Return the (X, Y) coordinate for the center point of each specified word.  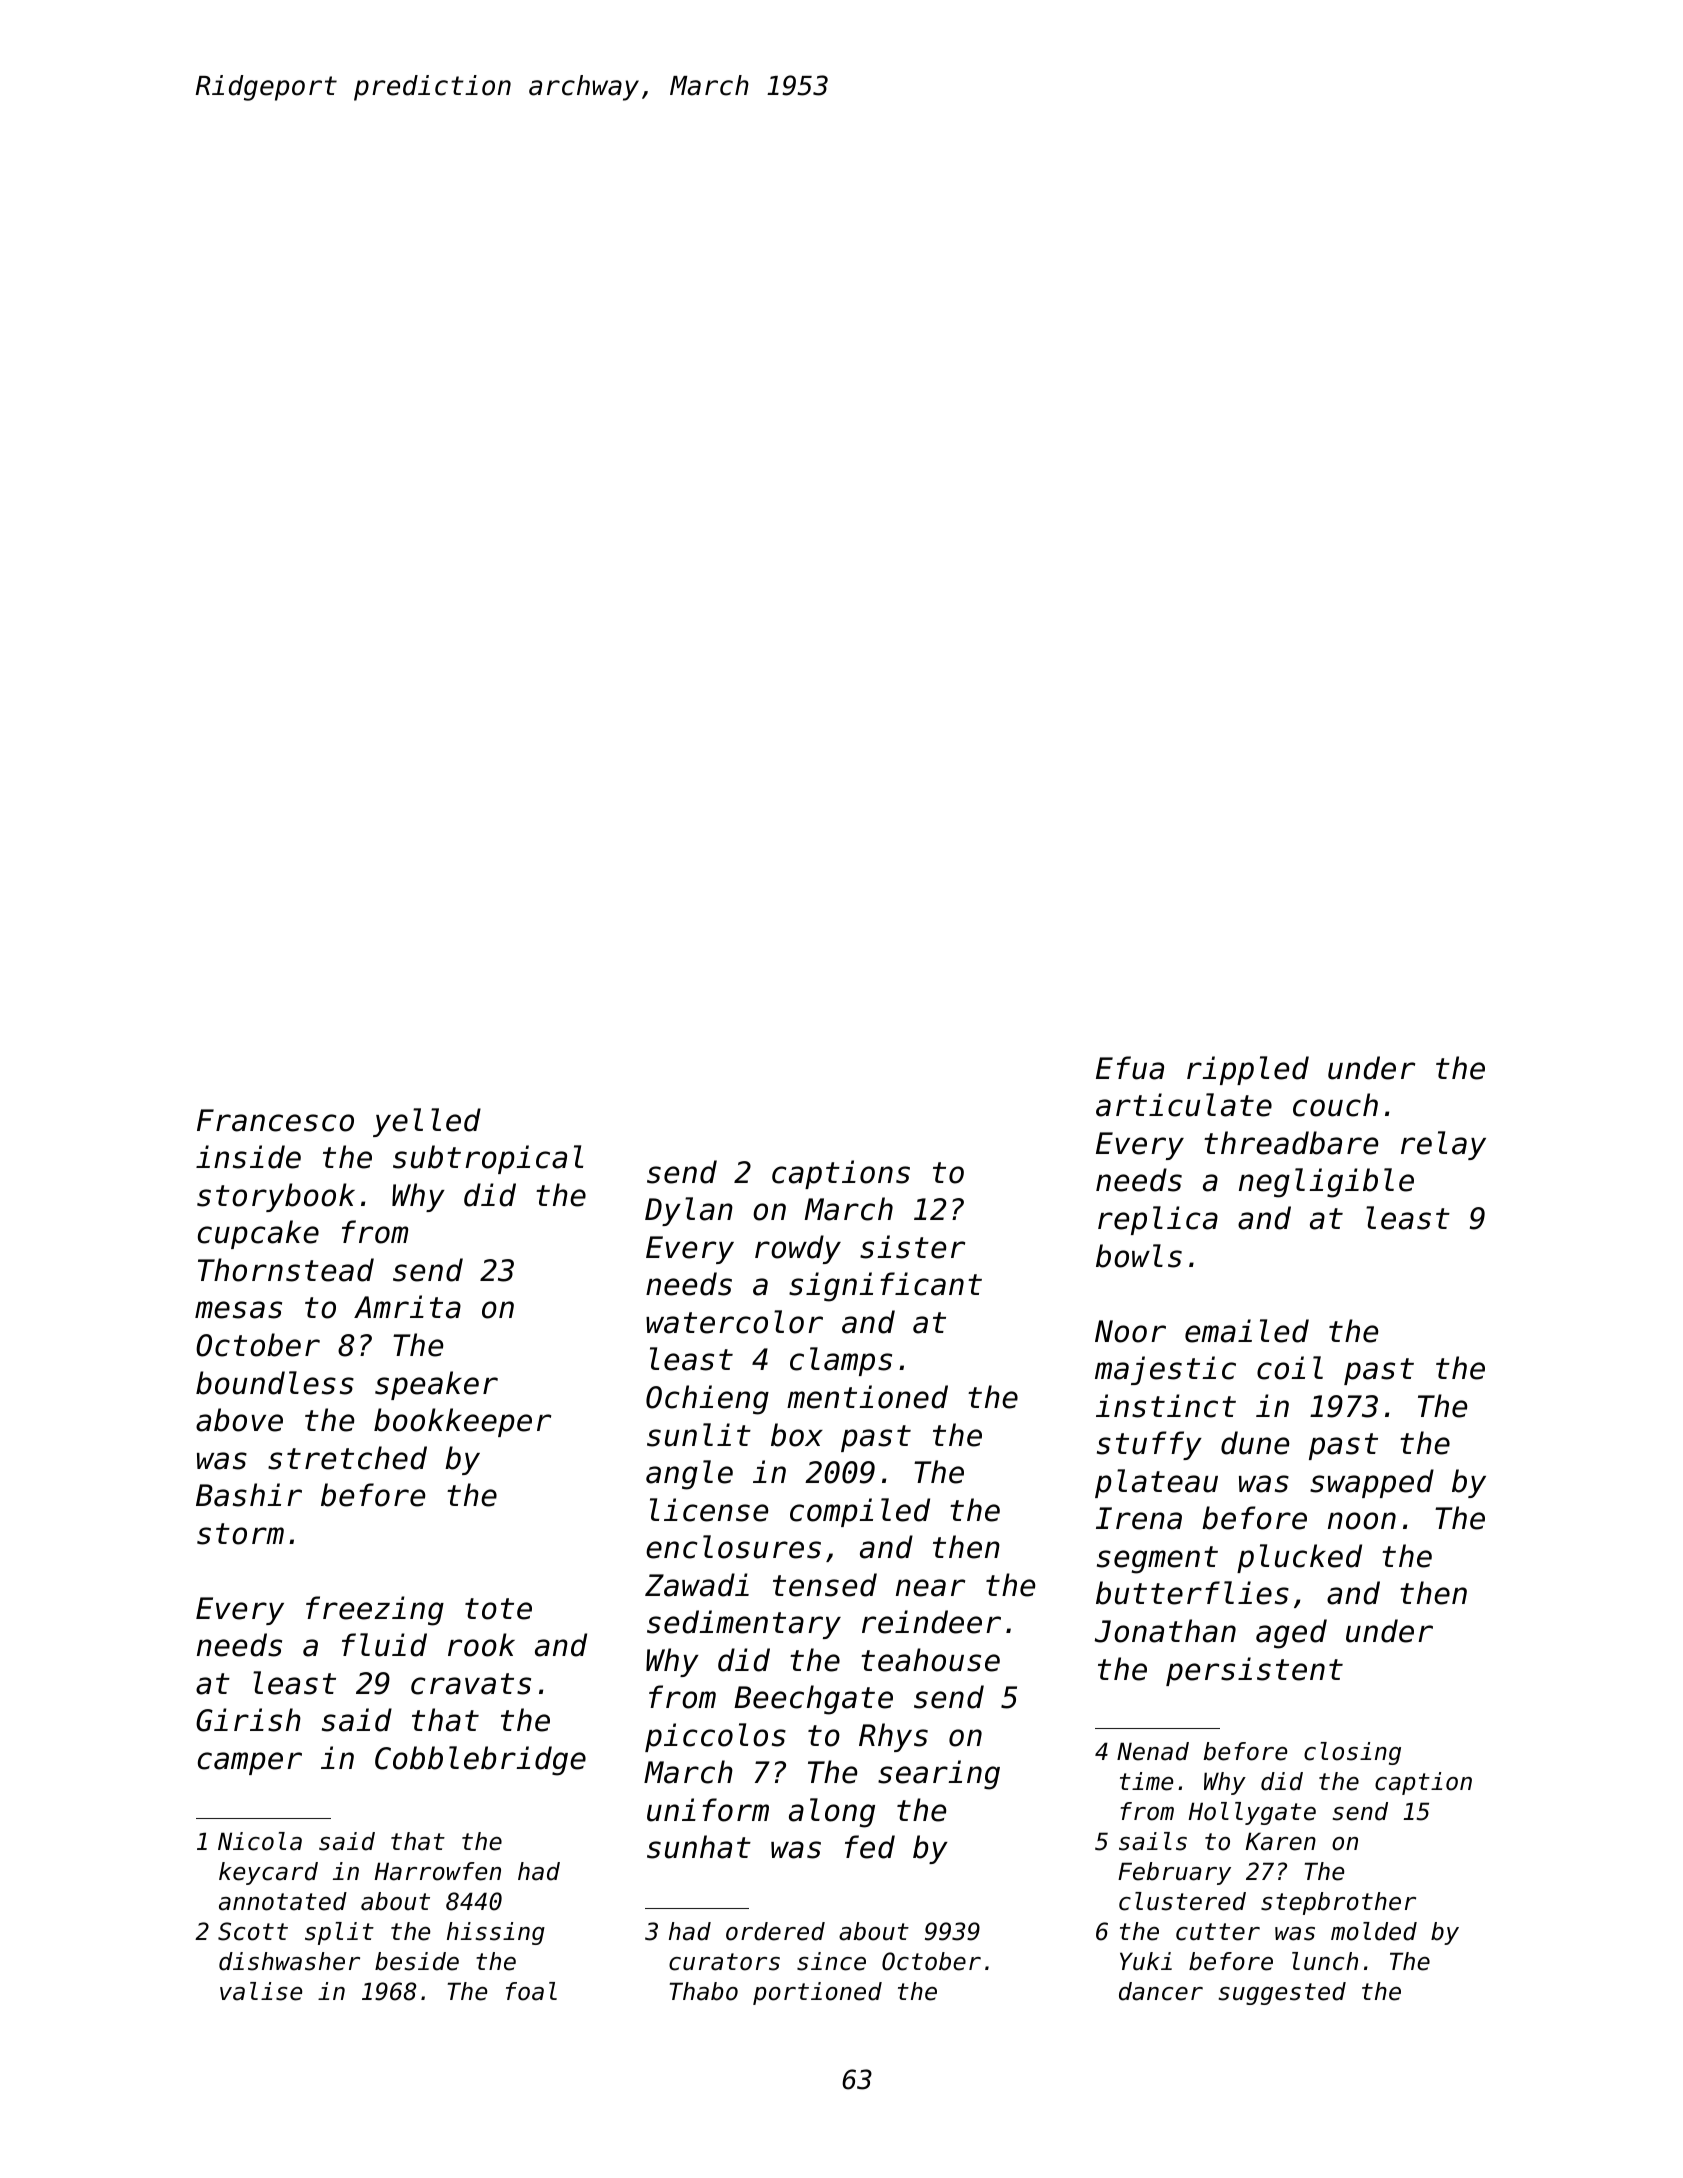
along (832, 1813)
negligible (1326, 1183)
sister (912, 1247)
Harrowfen (438, 1871)
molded (1374, 1931)
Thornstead (286, 1270)
